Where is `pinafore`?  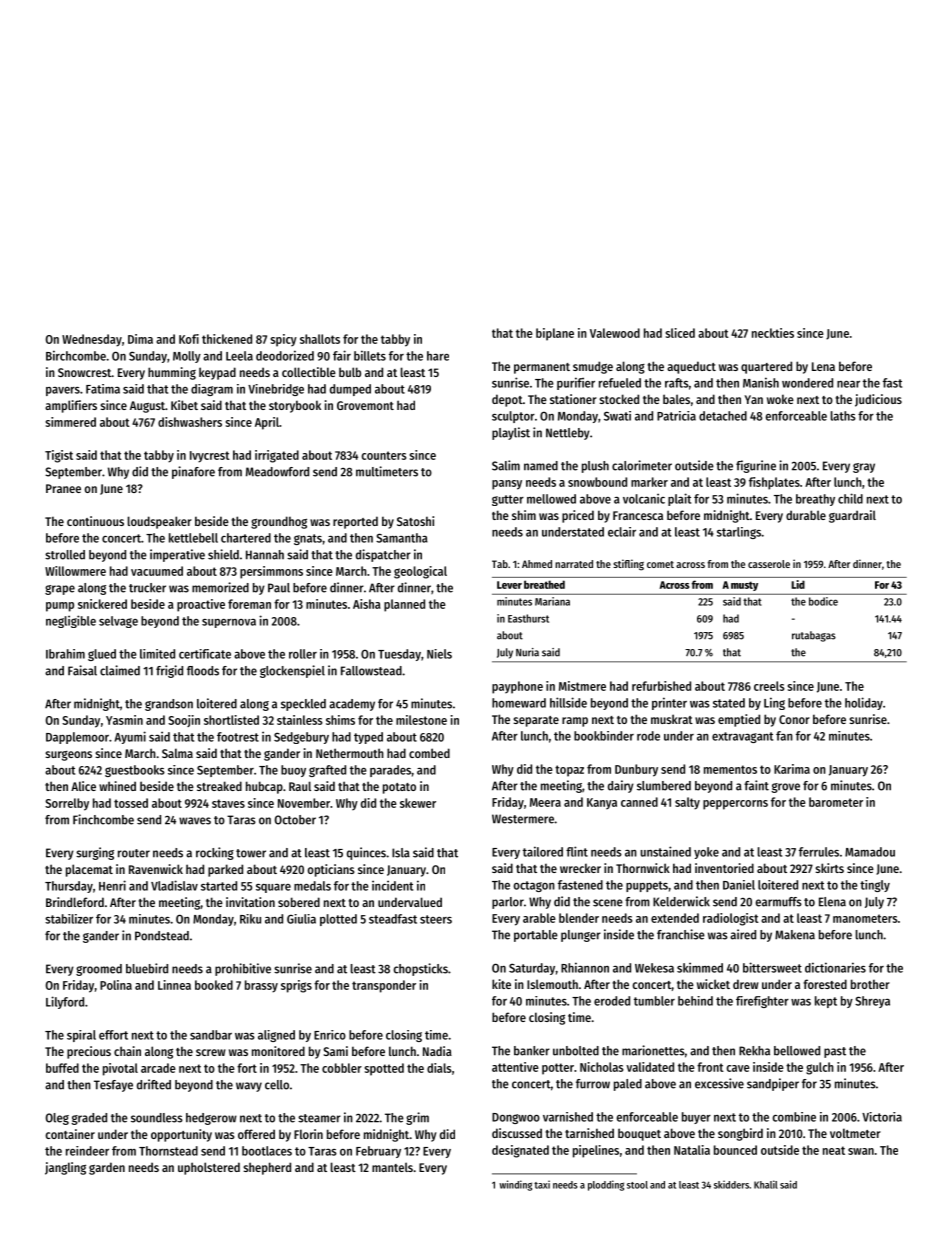 pinafore is located at coordinates (193, 472).
